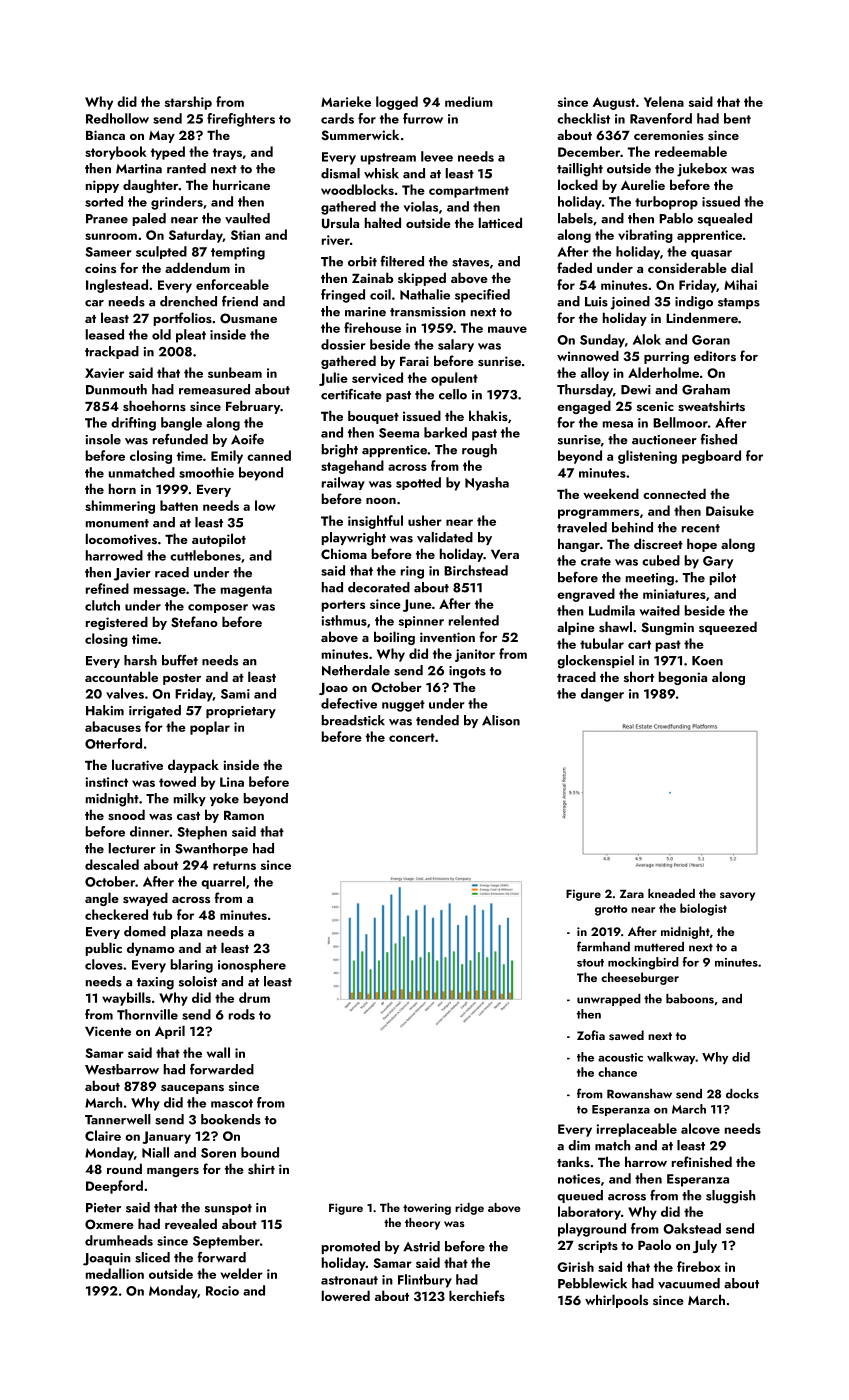 The width and height of the page is (849, 1400). I want to click on message, so click(160, 592).
